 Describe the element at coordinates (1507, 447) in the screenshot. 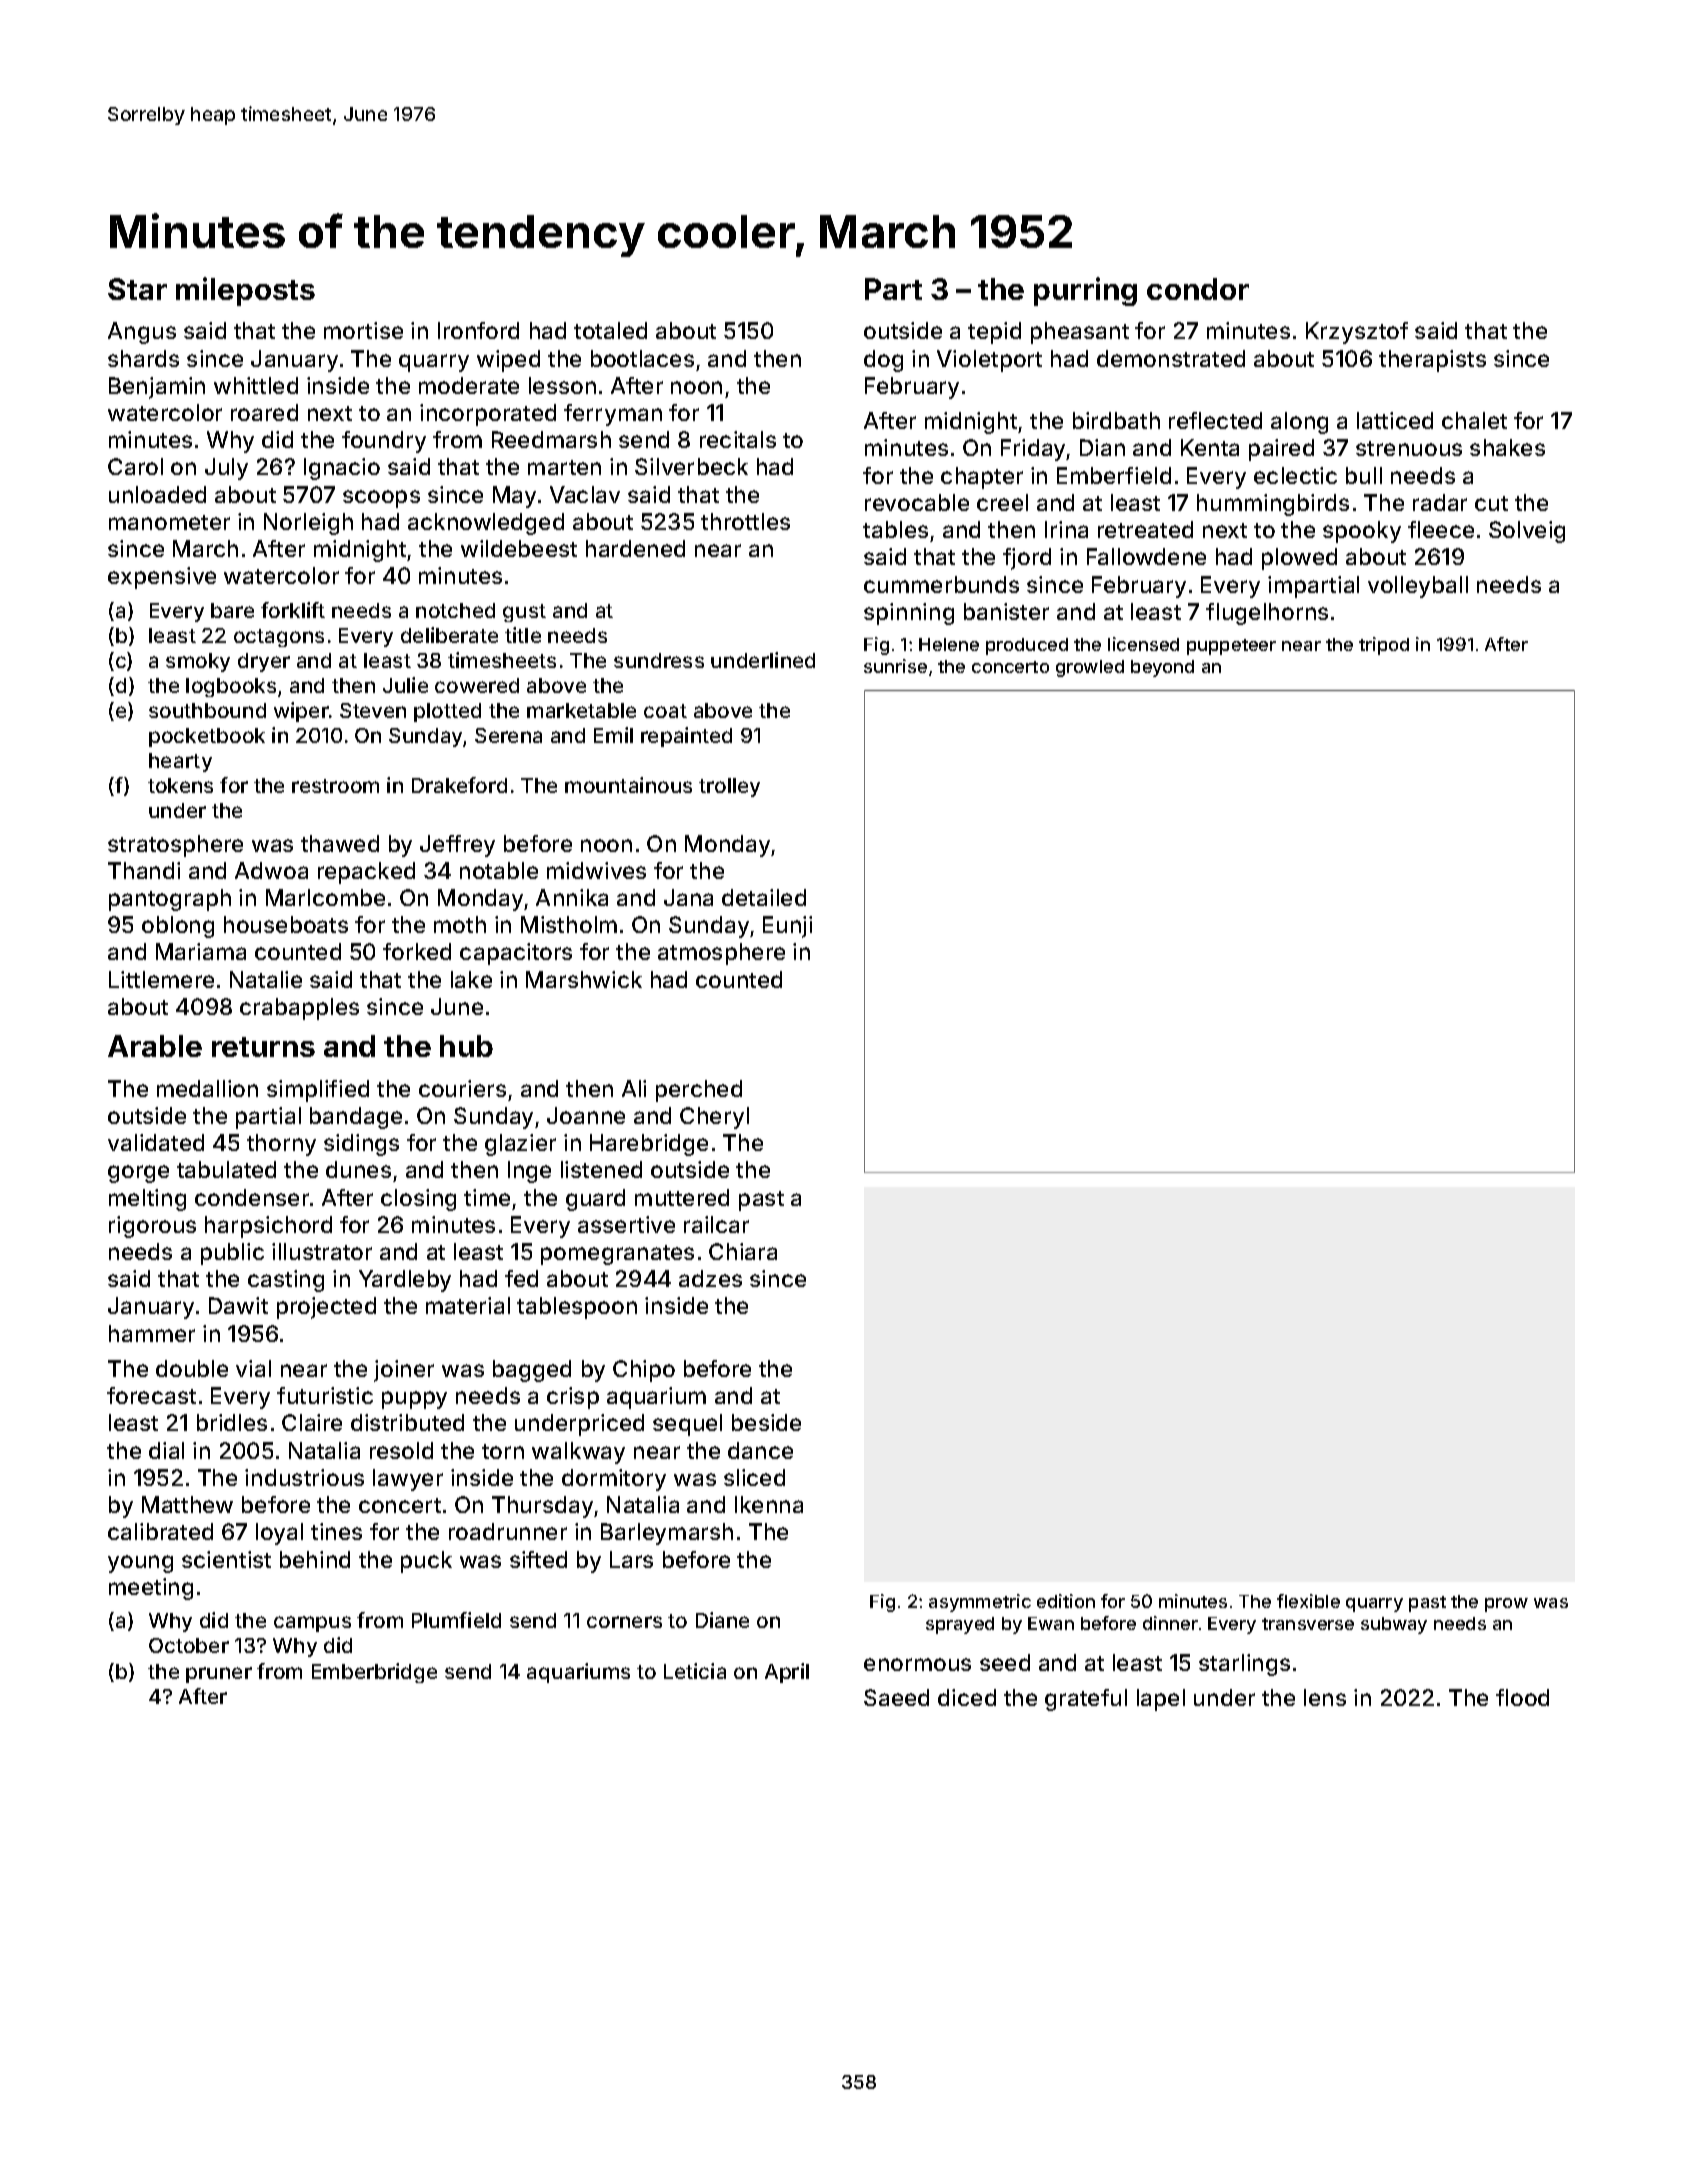

I see `shakes` at that location.
